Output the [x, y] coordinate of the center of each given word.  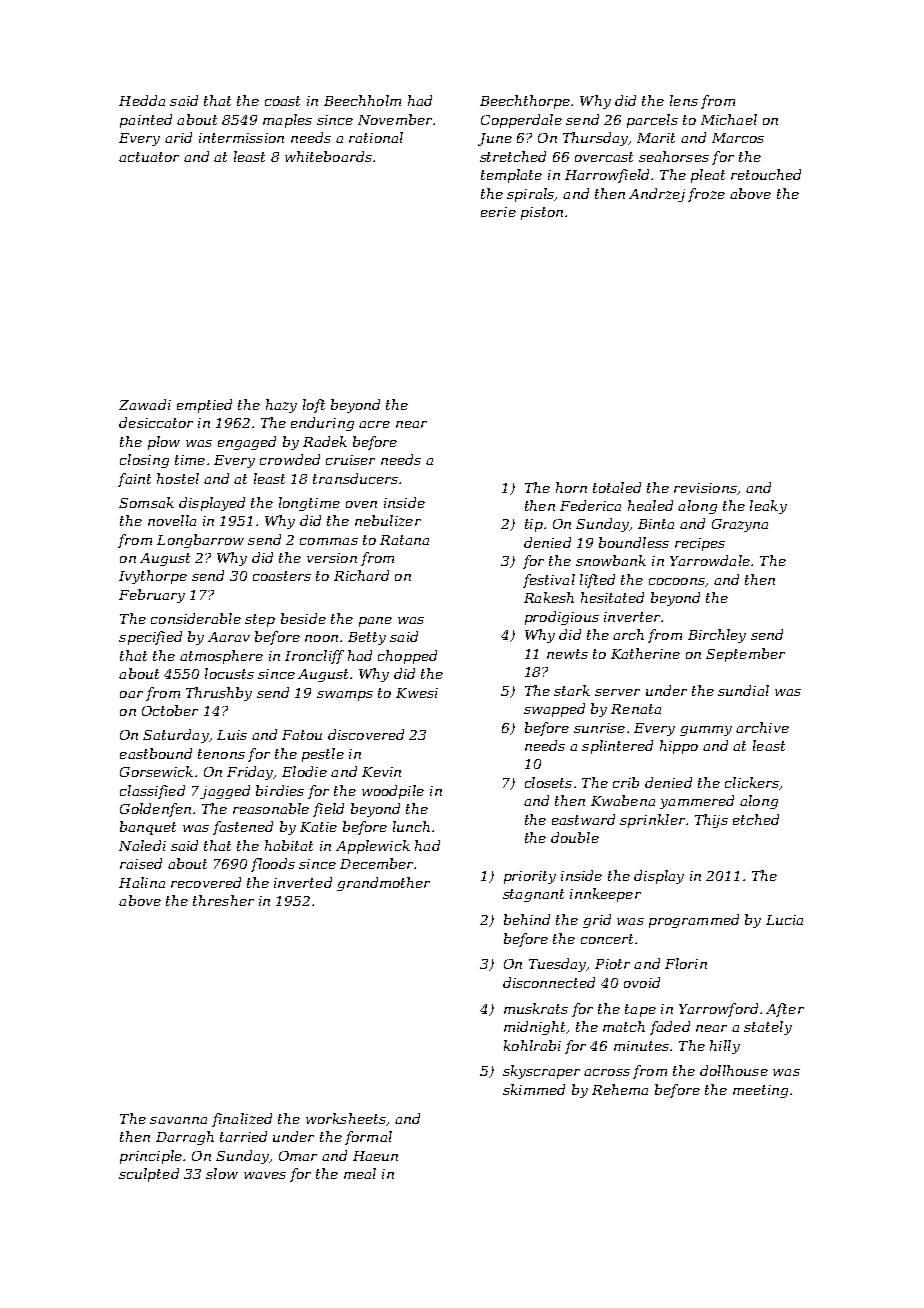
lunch [411, 826]
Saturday [176, 736]
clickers [752, 782]
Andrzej [657, 195]
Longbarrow [200, 541]
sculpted [149, 1175]
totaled [617, 487]
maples [287, 121]
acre [374, 424]
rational [376, 137]
